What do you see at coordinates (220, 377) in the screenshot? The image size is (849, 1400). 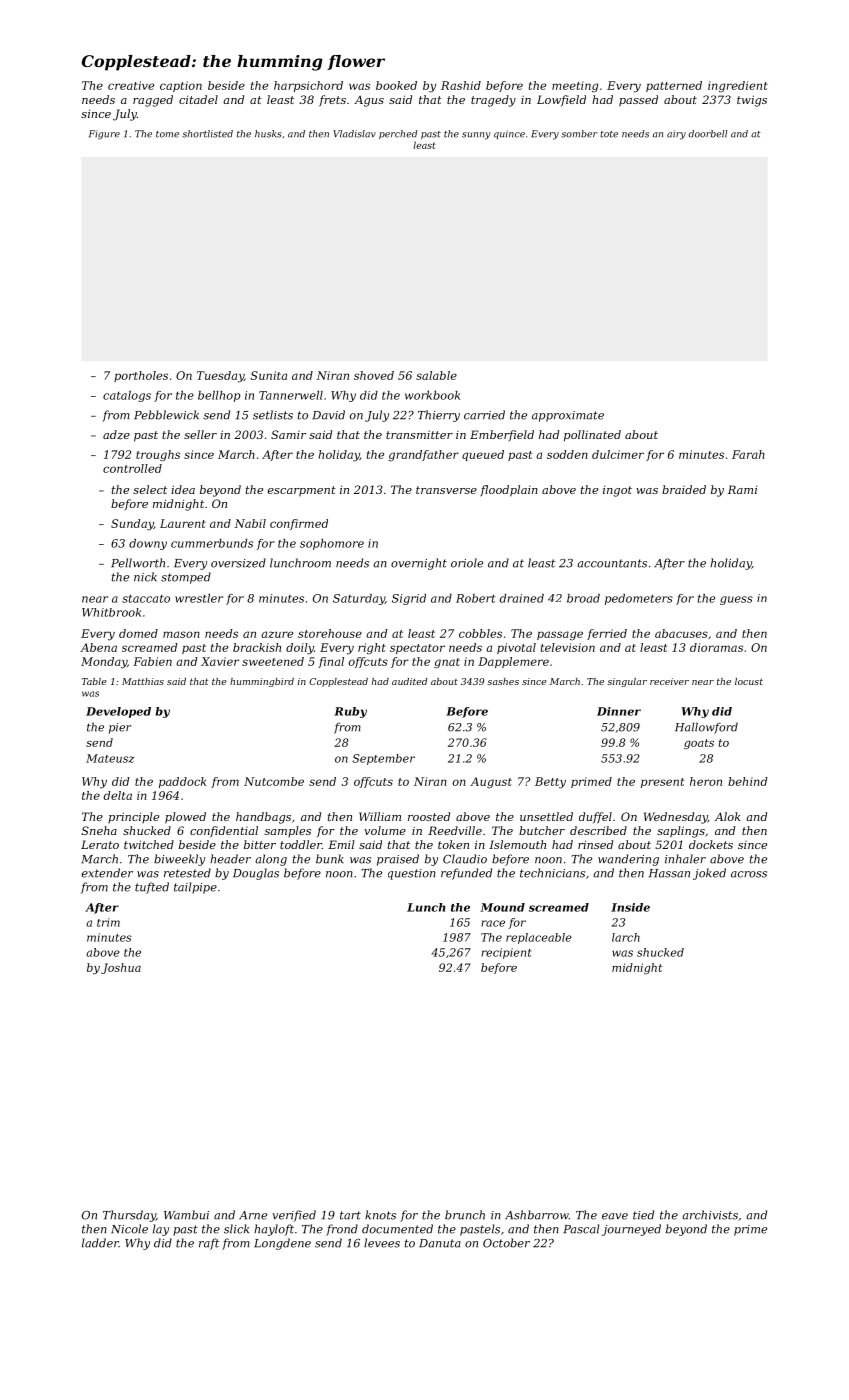 I see `Tuesday` at bounding box center [220, 377].
